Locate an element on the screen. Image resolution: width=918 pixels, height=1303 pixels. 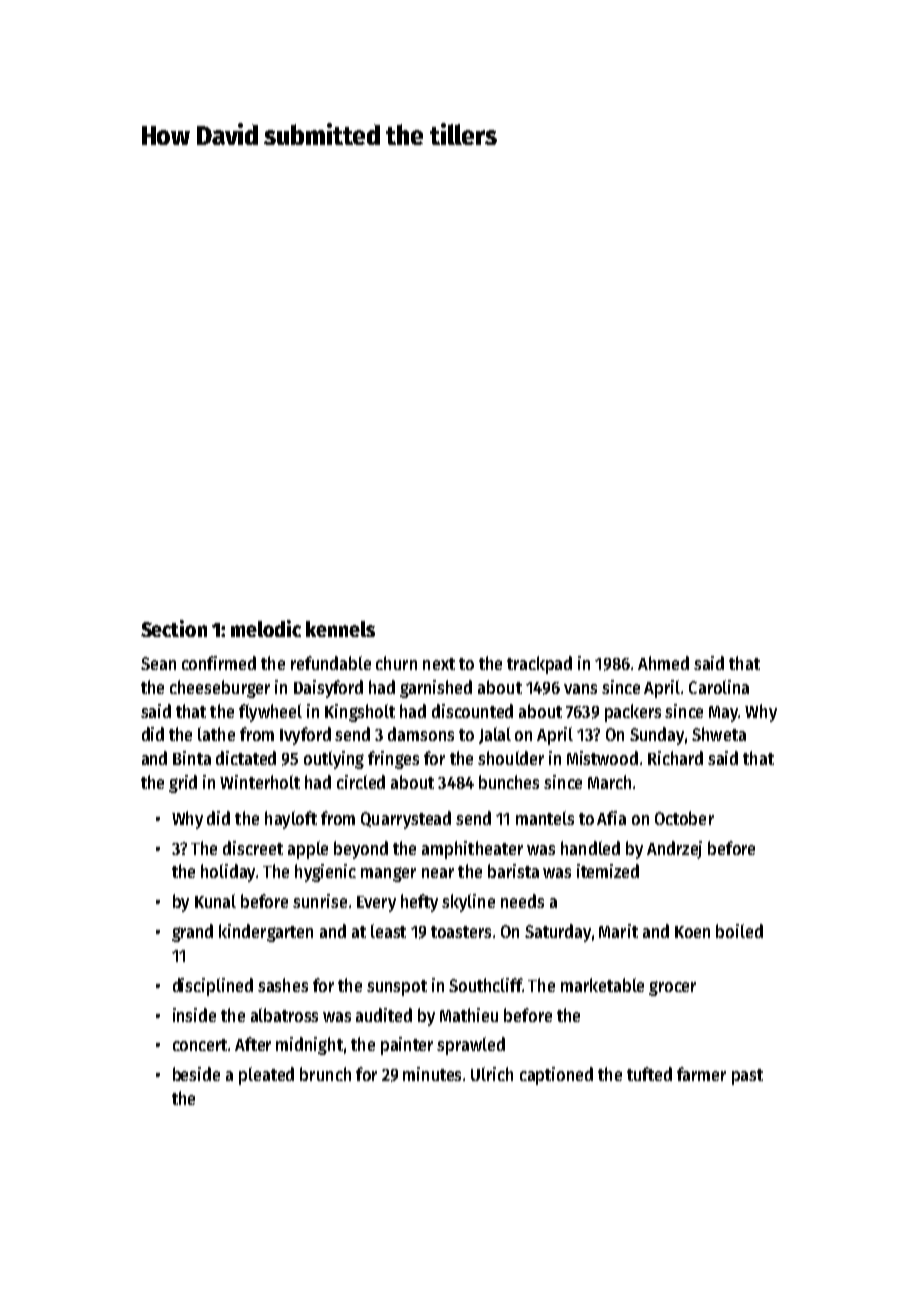
discounted is located at coordinates (472, 711).
